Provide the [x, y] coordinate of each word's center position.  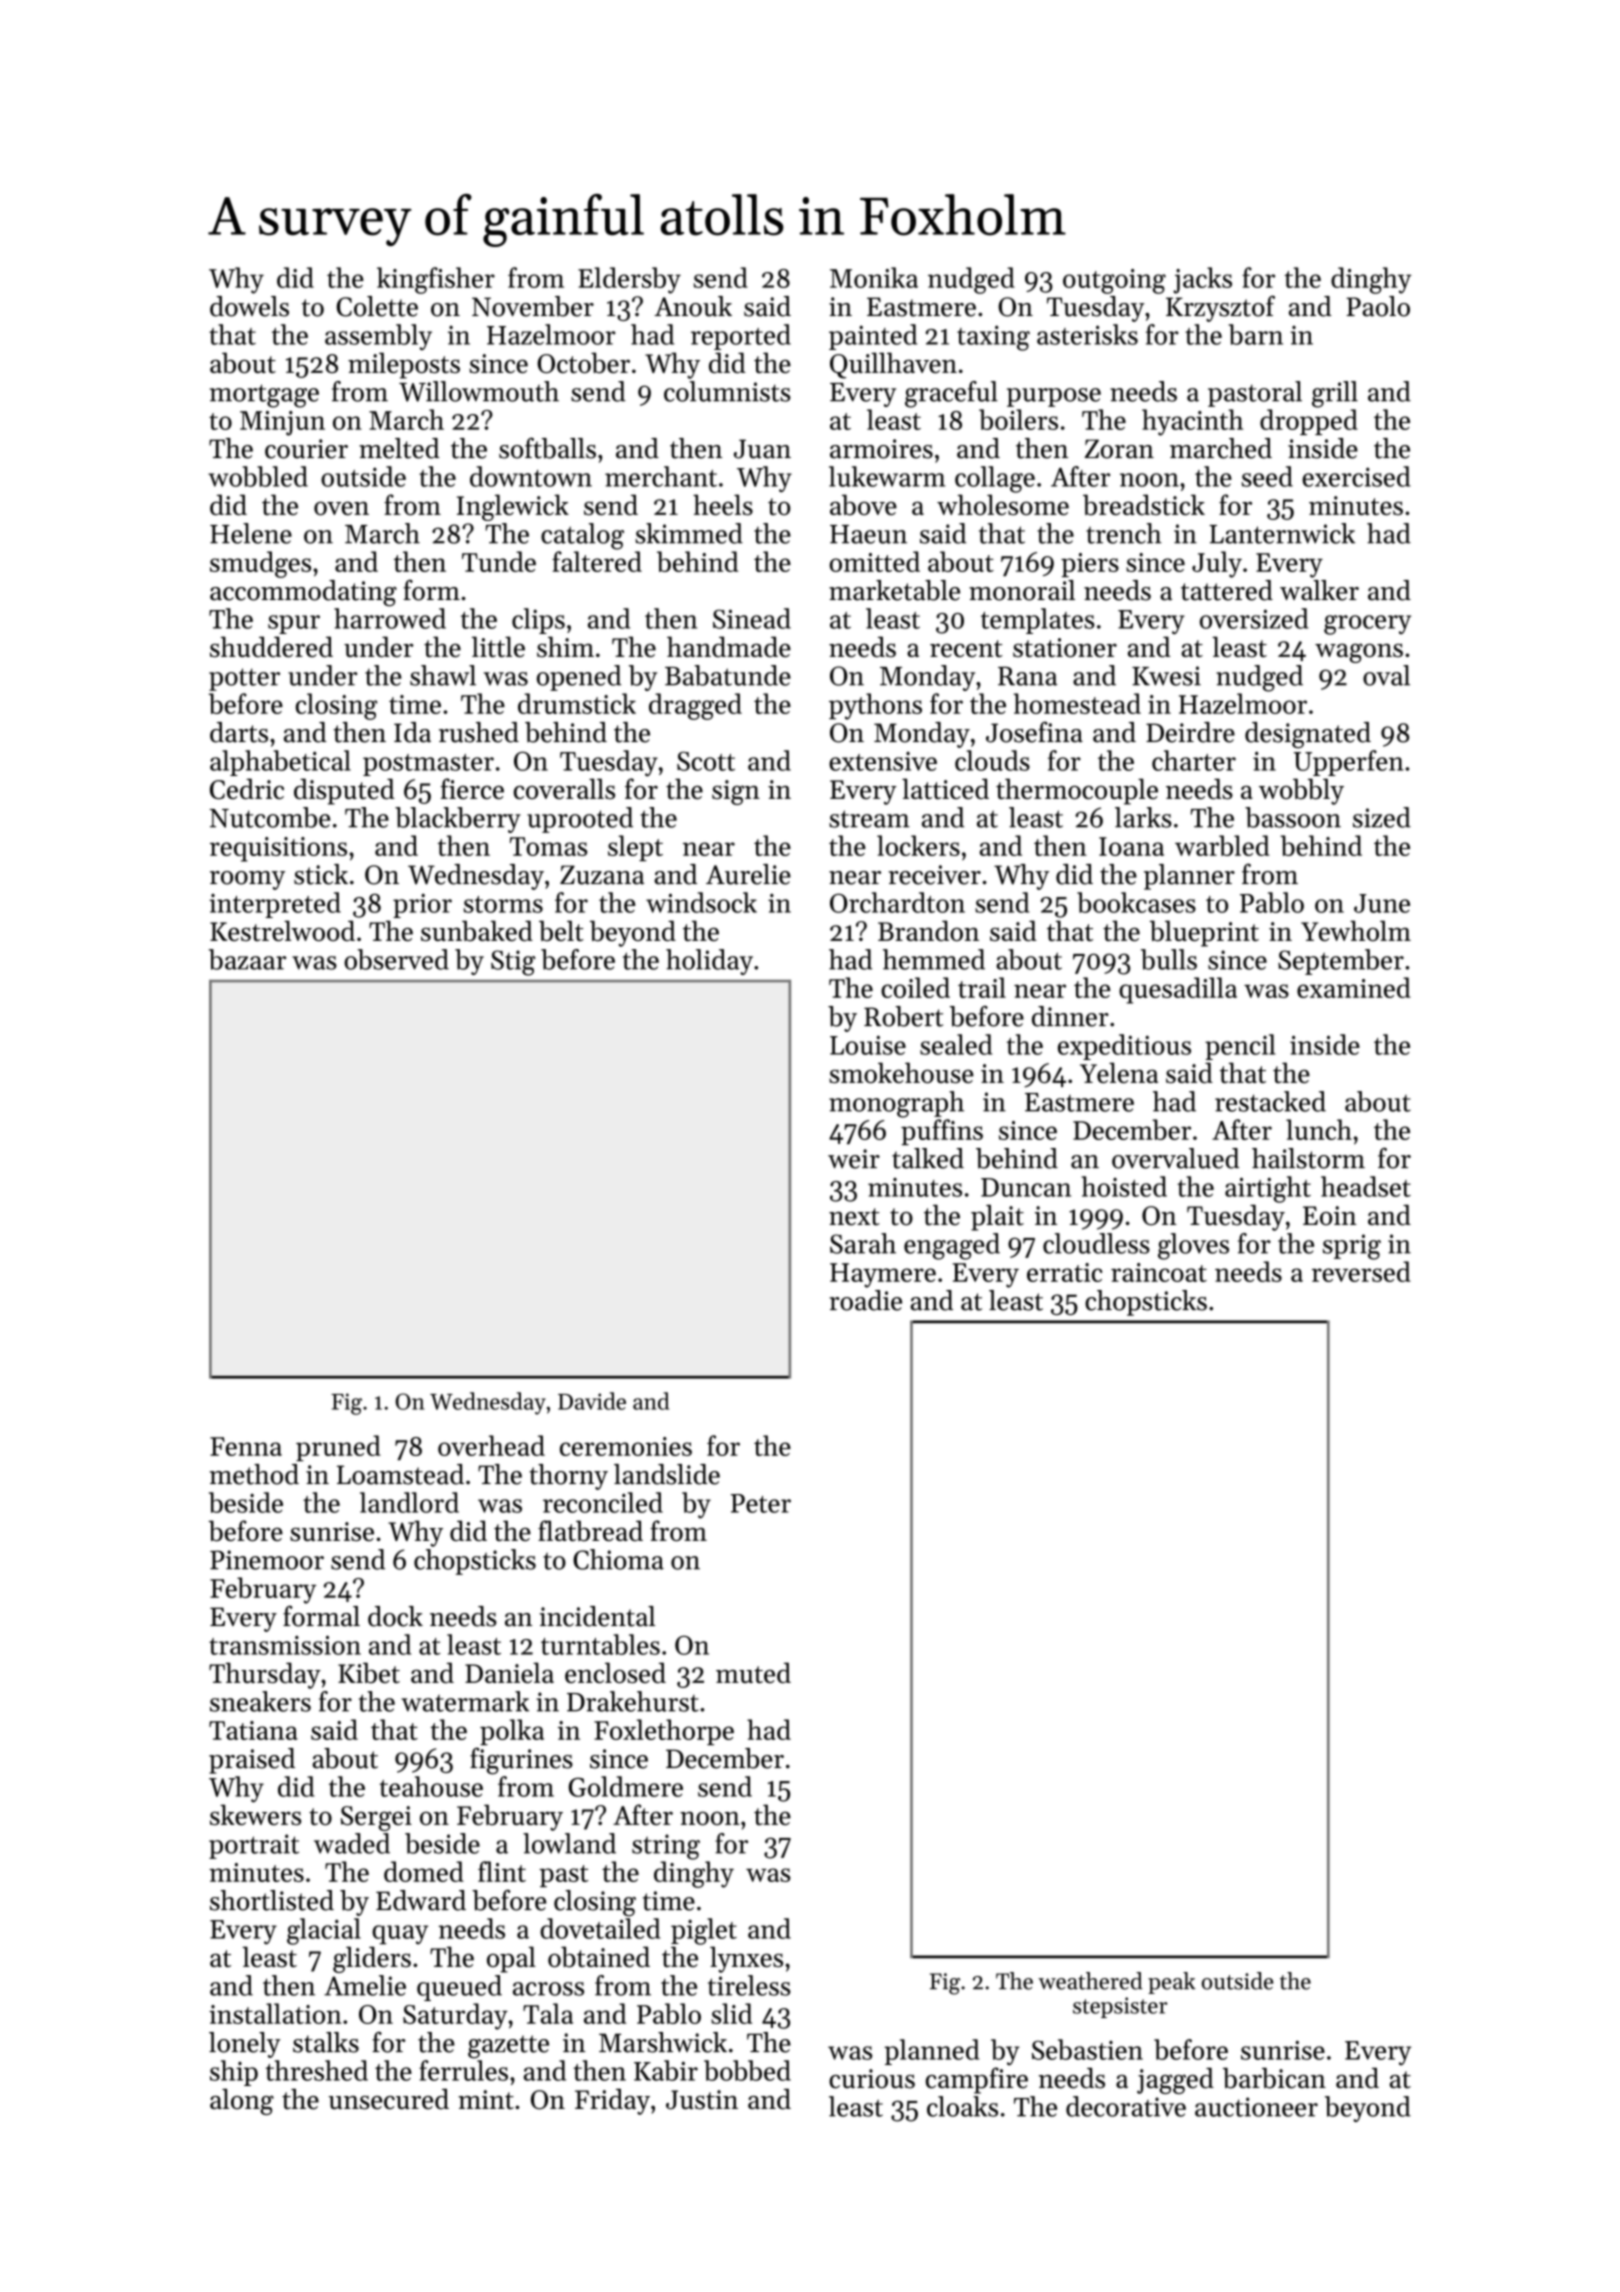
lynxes [746, 1959]
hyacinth [1192, 422]
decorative [1126, 2106]
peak [1171, 1983]
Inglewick [513, 507]
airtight [1268, 1189]
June [1382, 903]
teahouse [431, 1786]
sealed [956, 1044]
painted [873, 337]
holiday [709, 962]
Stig [513, 963]
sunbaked [477, 930]
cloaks [962, 2106]
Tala [548, 2013]
